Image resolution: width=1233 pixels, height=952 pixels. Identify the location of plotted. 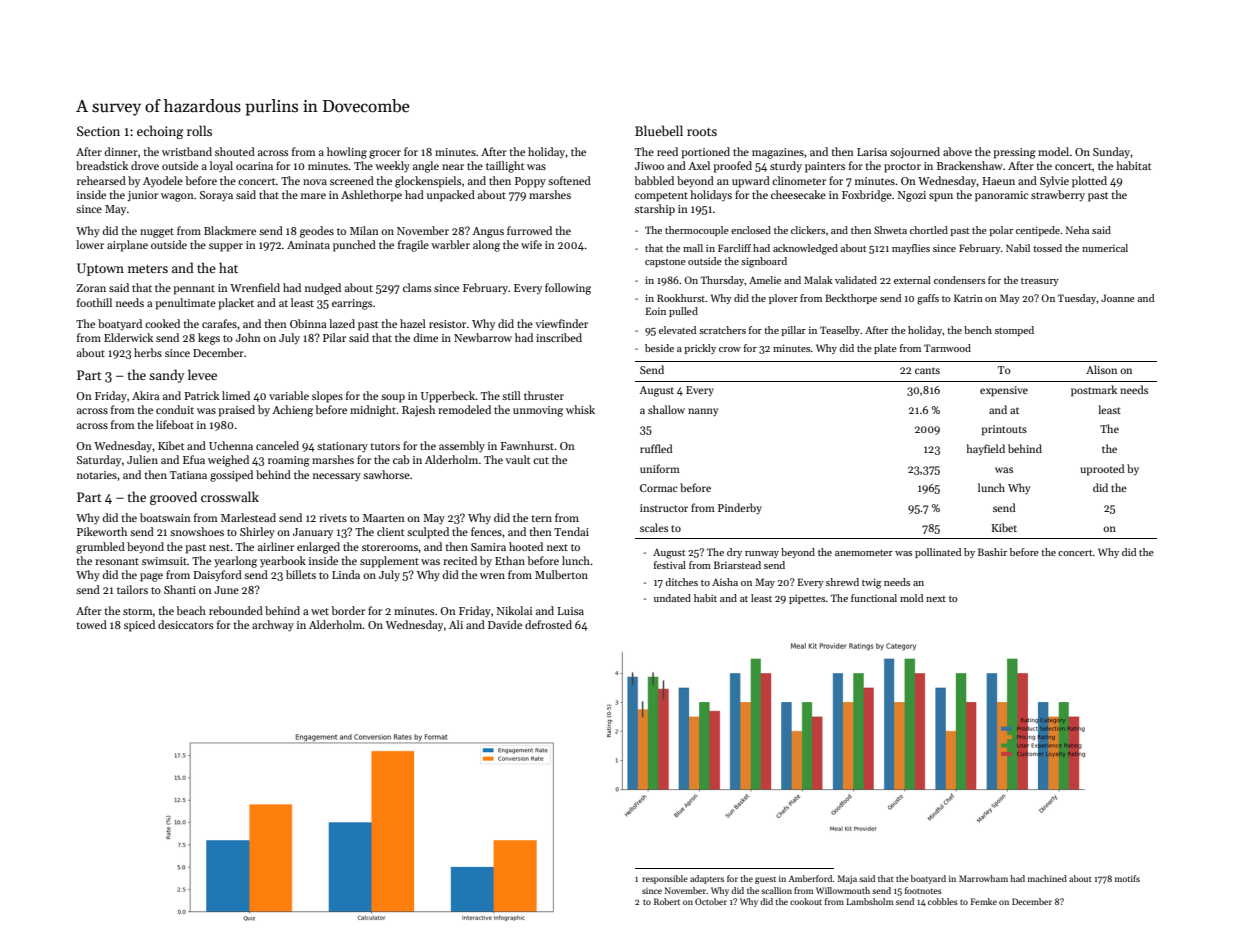
(1089, 182).
